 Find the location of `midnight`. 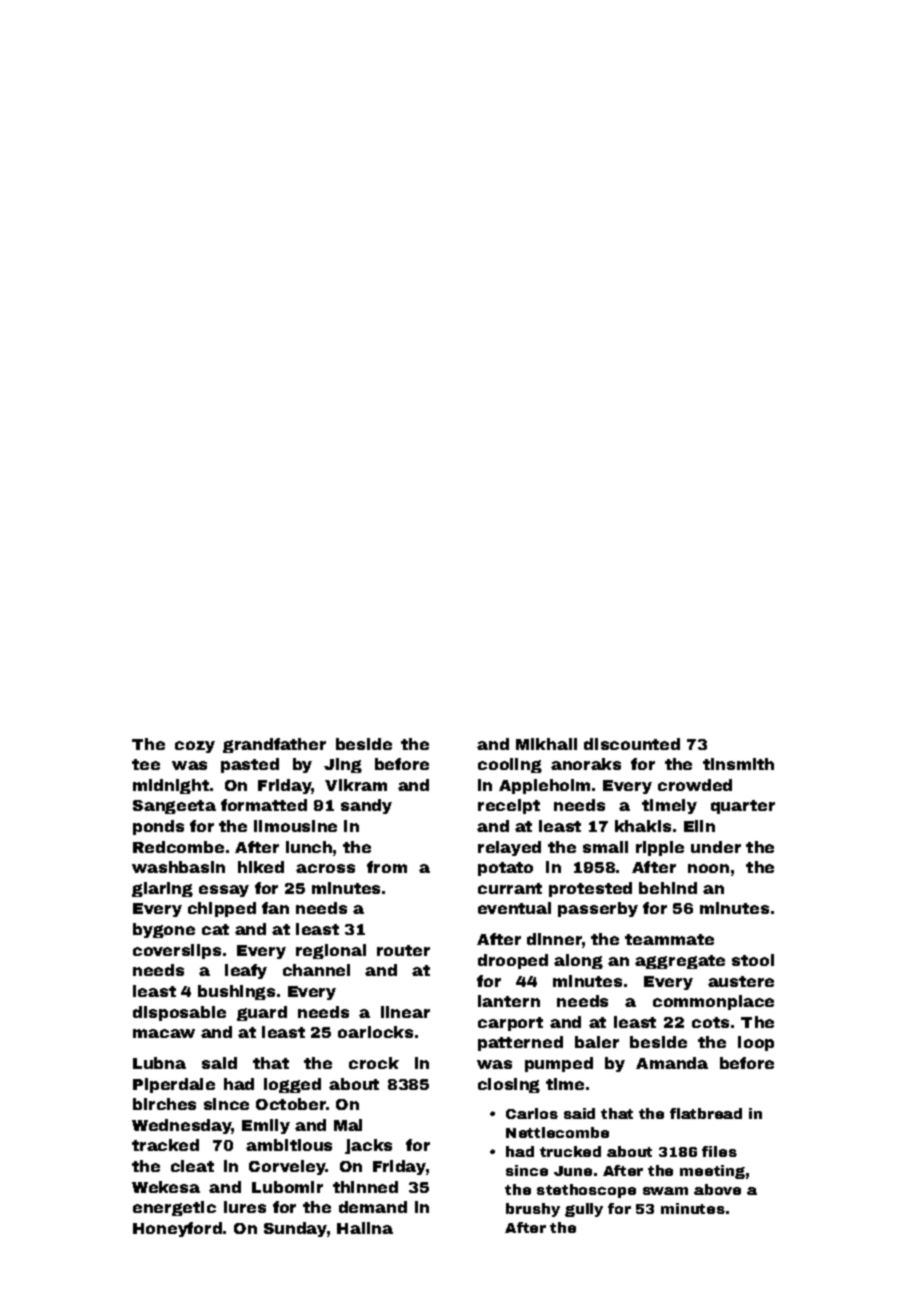

midnight is located at coordinates (171, 786).
